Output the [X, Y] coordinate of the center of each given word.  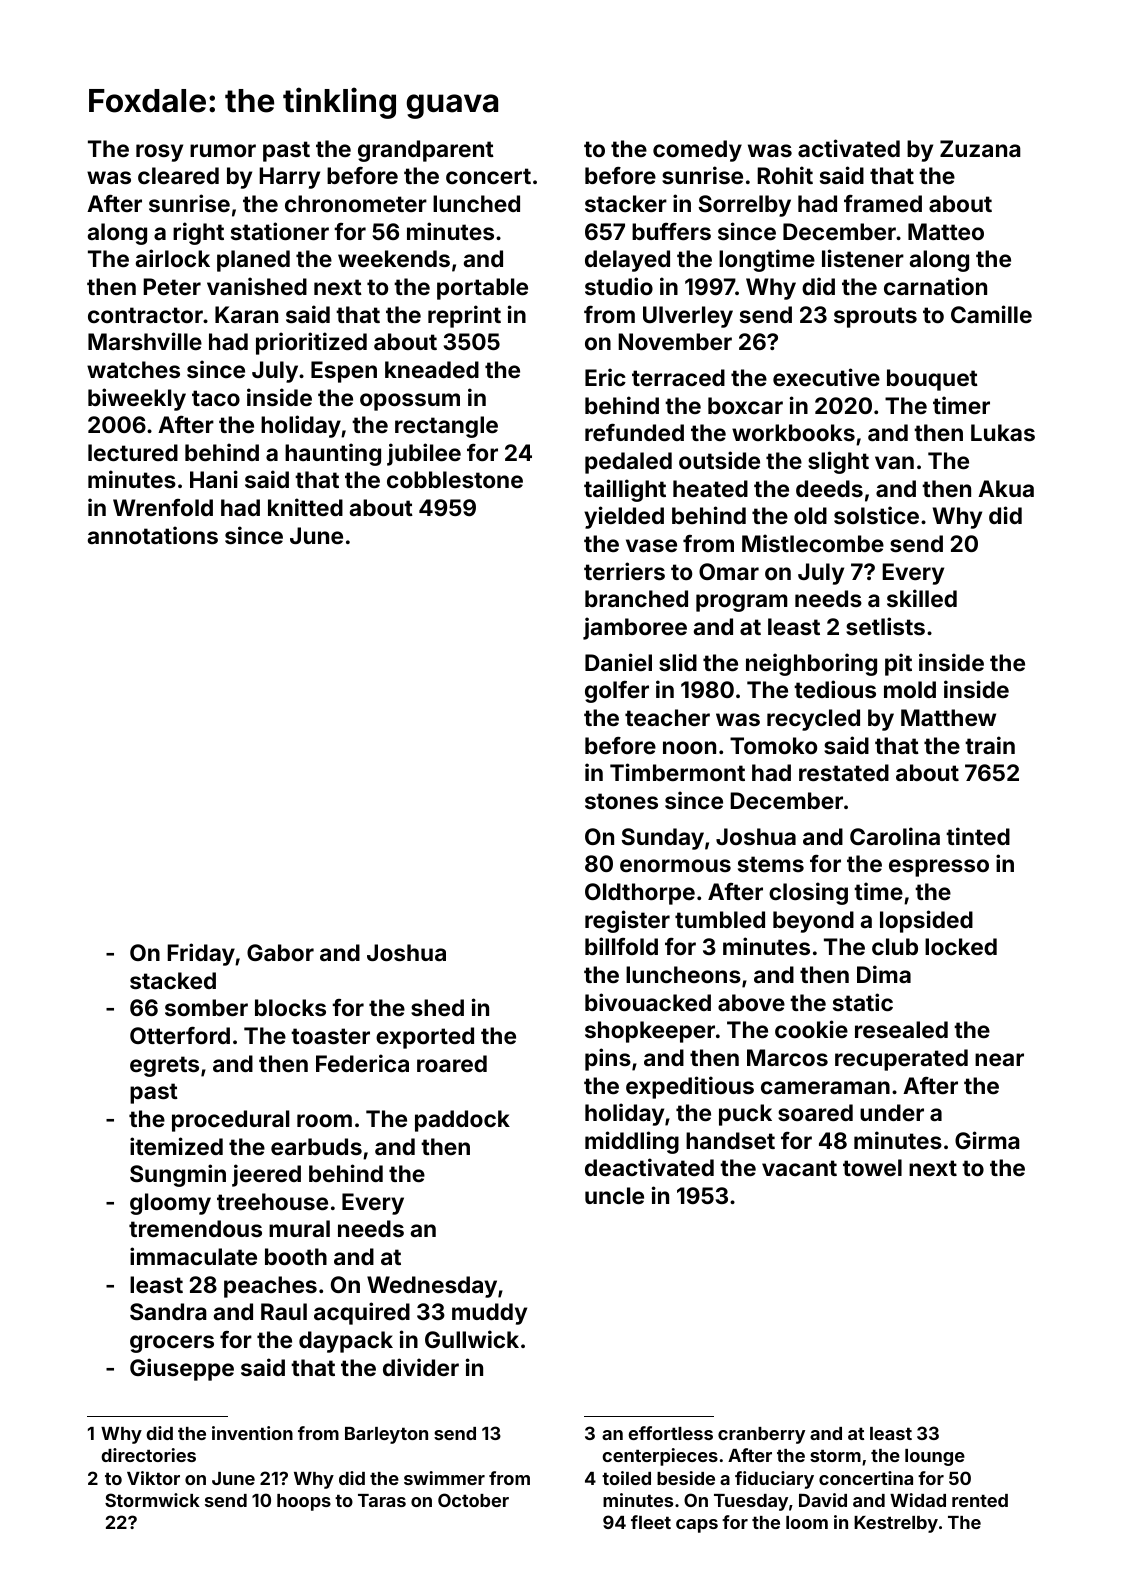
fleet [651, 1522]
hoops [304, 1502]
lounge [935, 1457]
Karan [246, 314]
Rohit [785, 175]
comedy [697, 151]
